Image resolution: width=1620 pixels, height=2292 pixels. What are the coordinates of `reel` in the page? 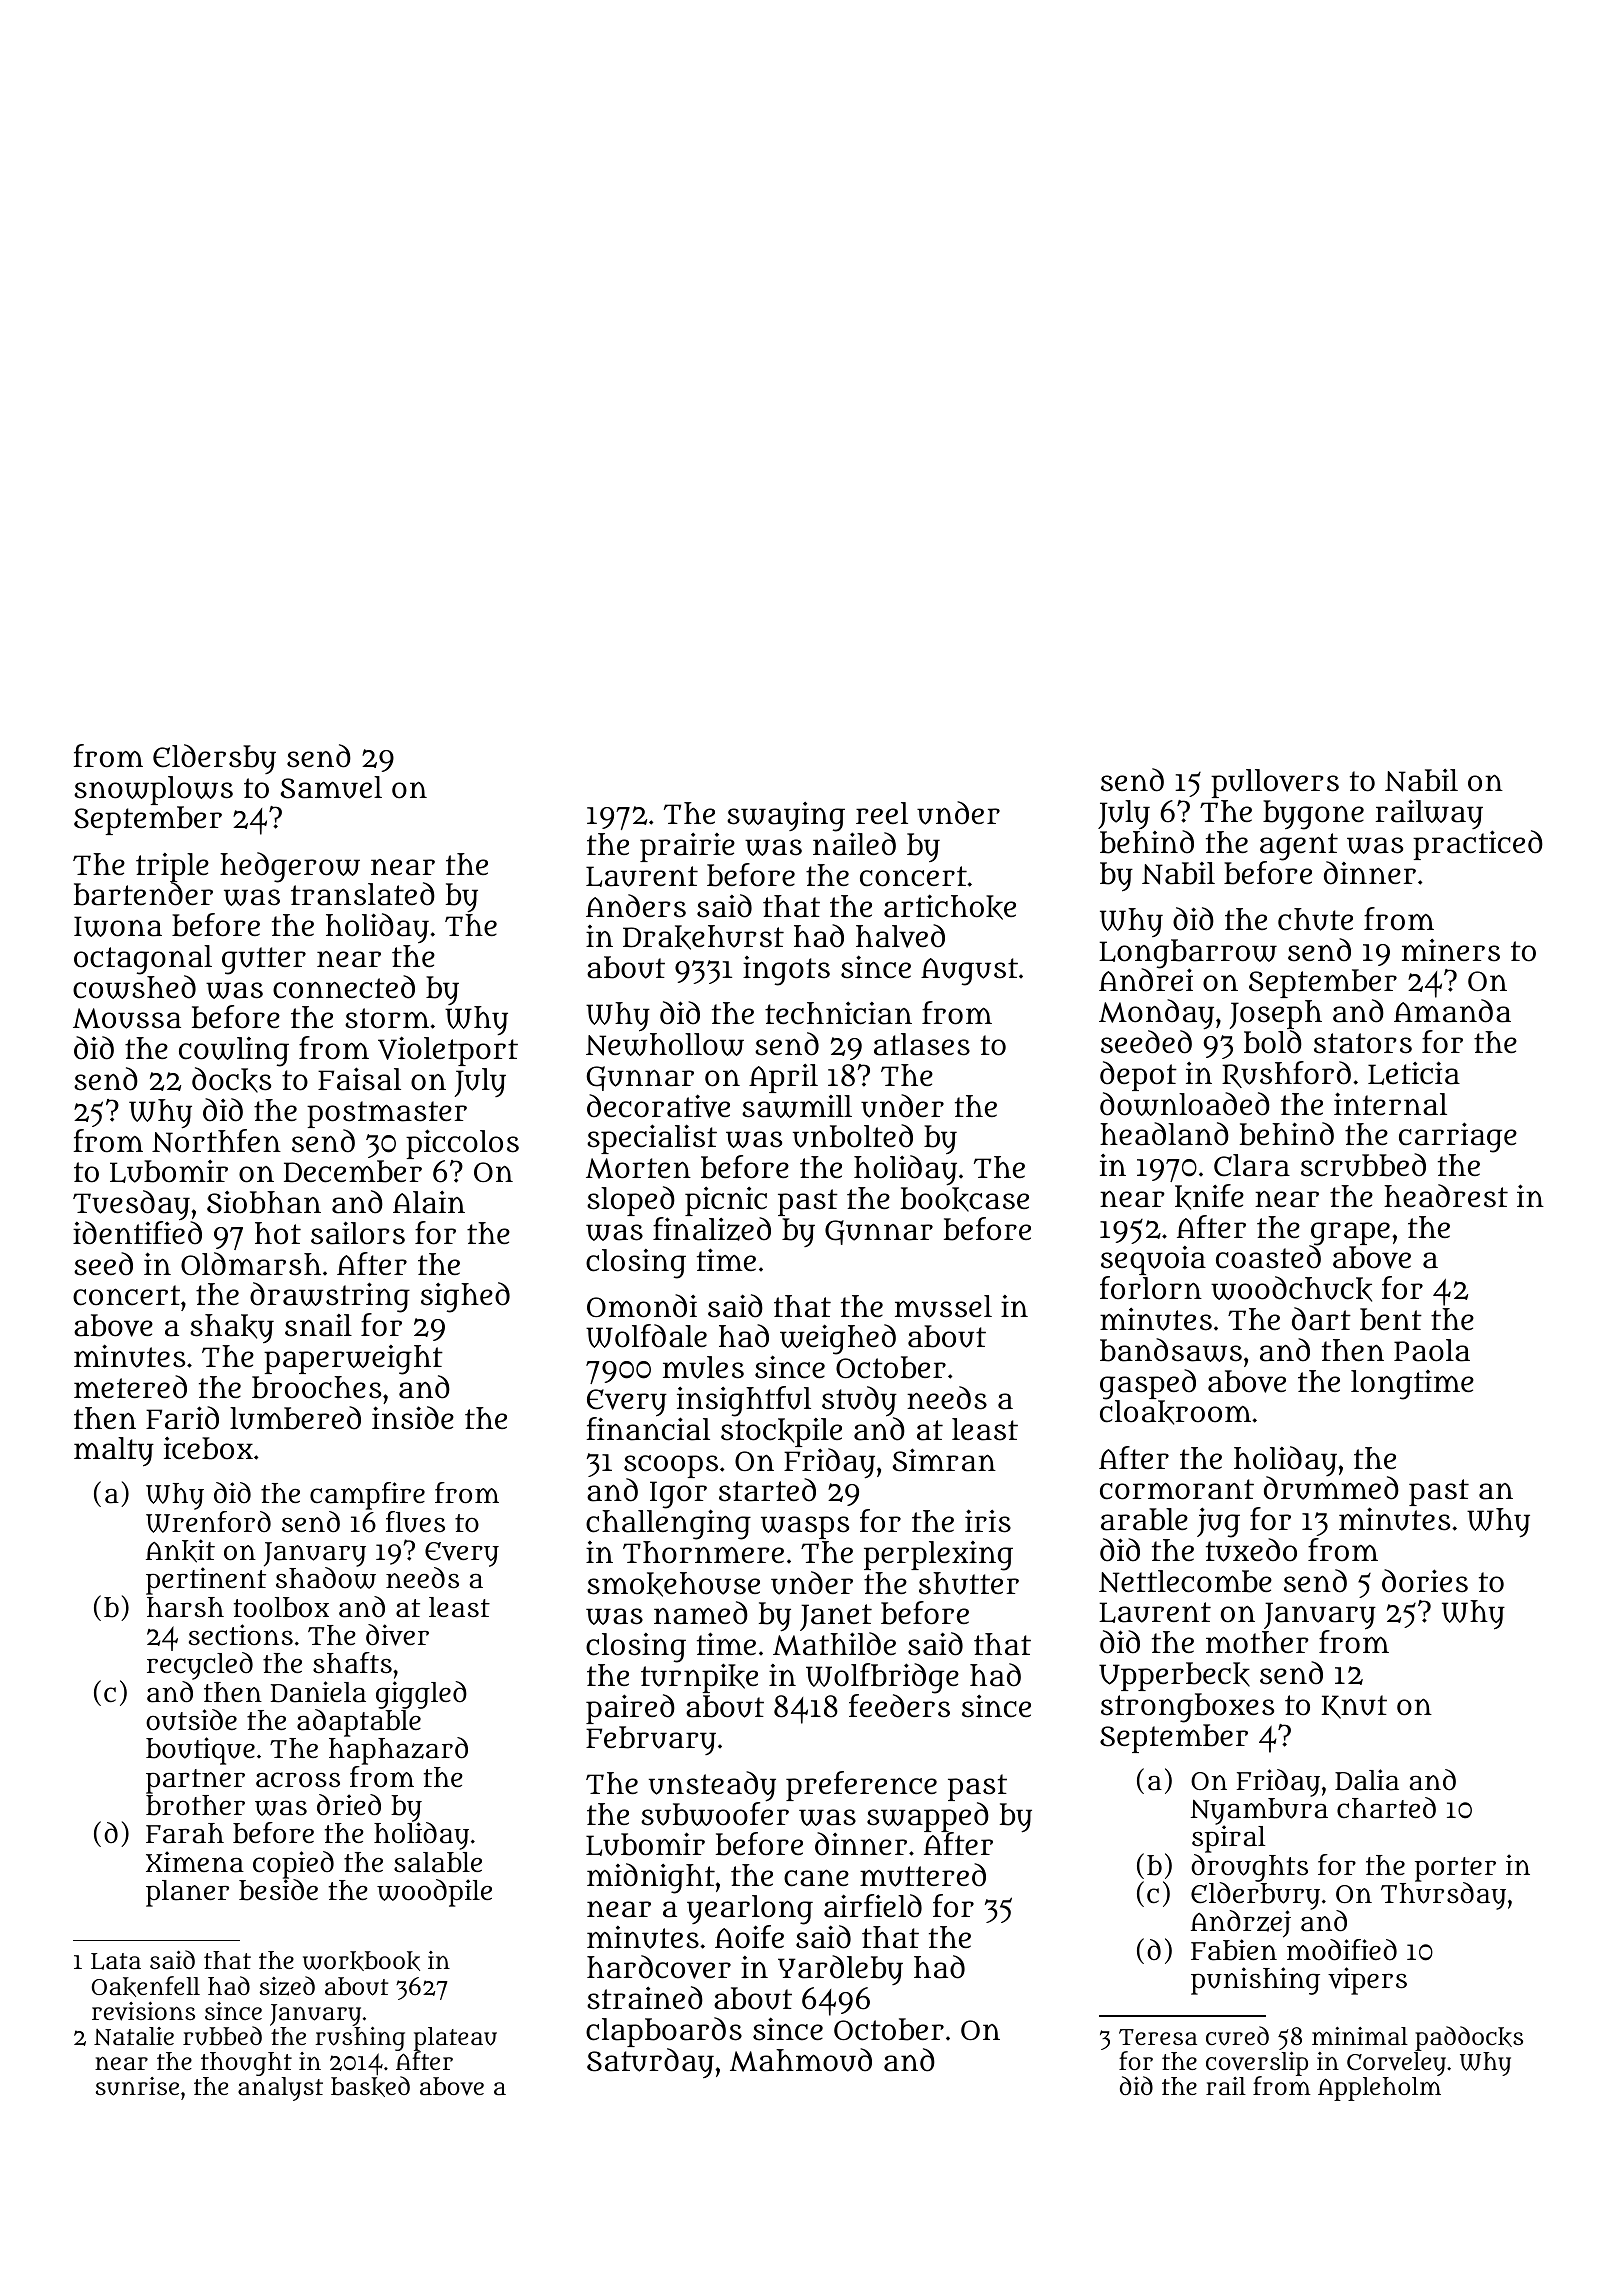 It's located at (882, 813).
